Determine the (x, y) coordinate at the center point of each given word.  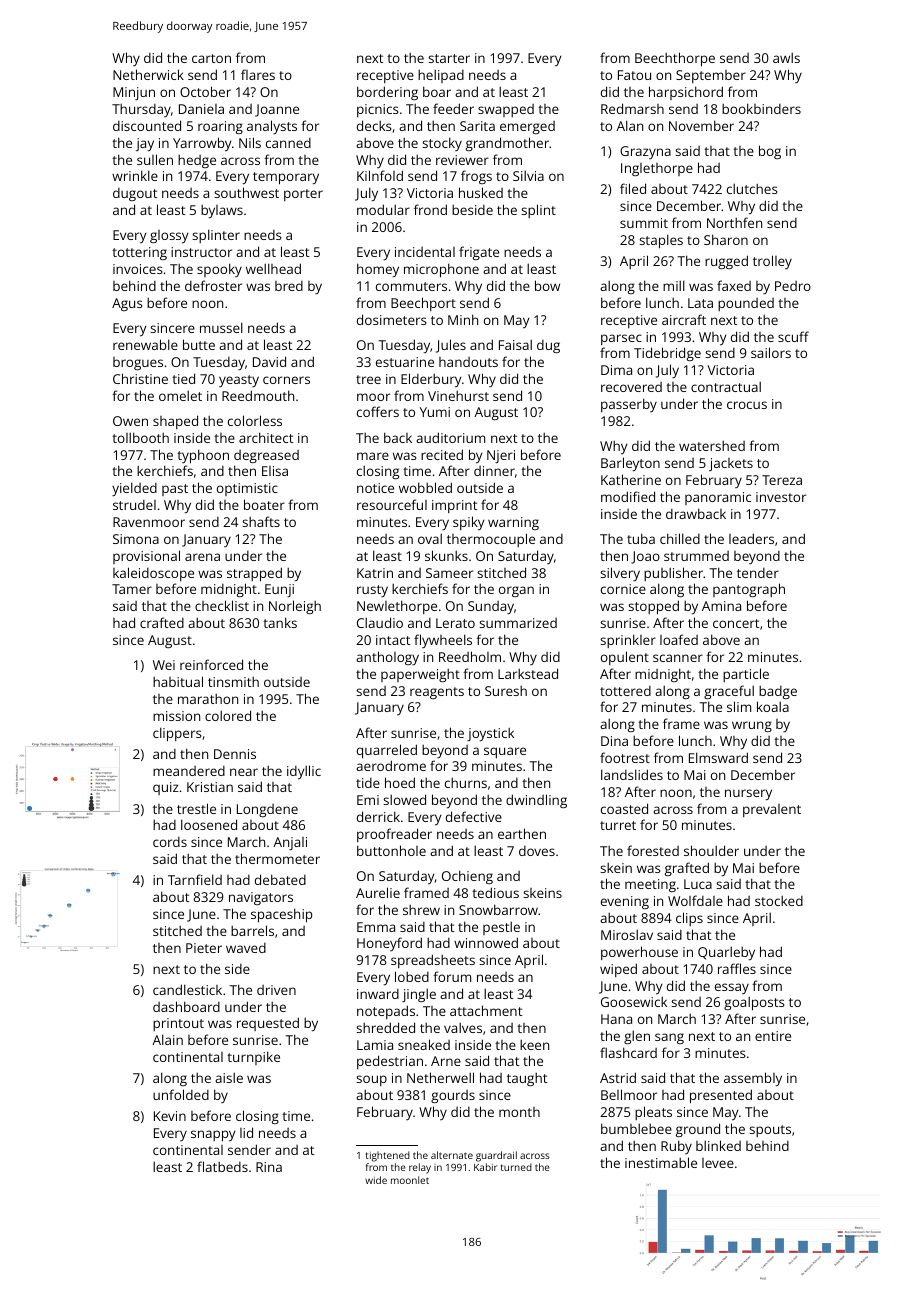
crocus (747, 405)
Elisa (275, 471)
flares (258, 74)
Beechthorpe (675, 59)
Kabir (485, 1167)
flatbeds (222, 1166)
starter (449, 58)
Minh (463, 319)
